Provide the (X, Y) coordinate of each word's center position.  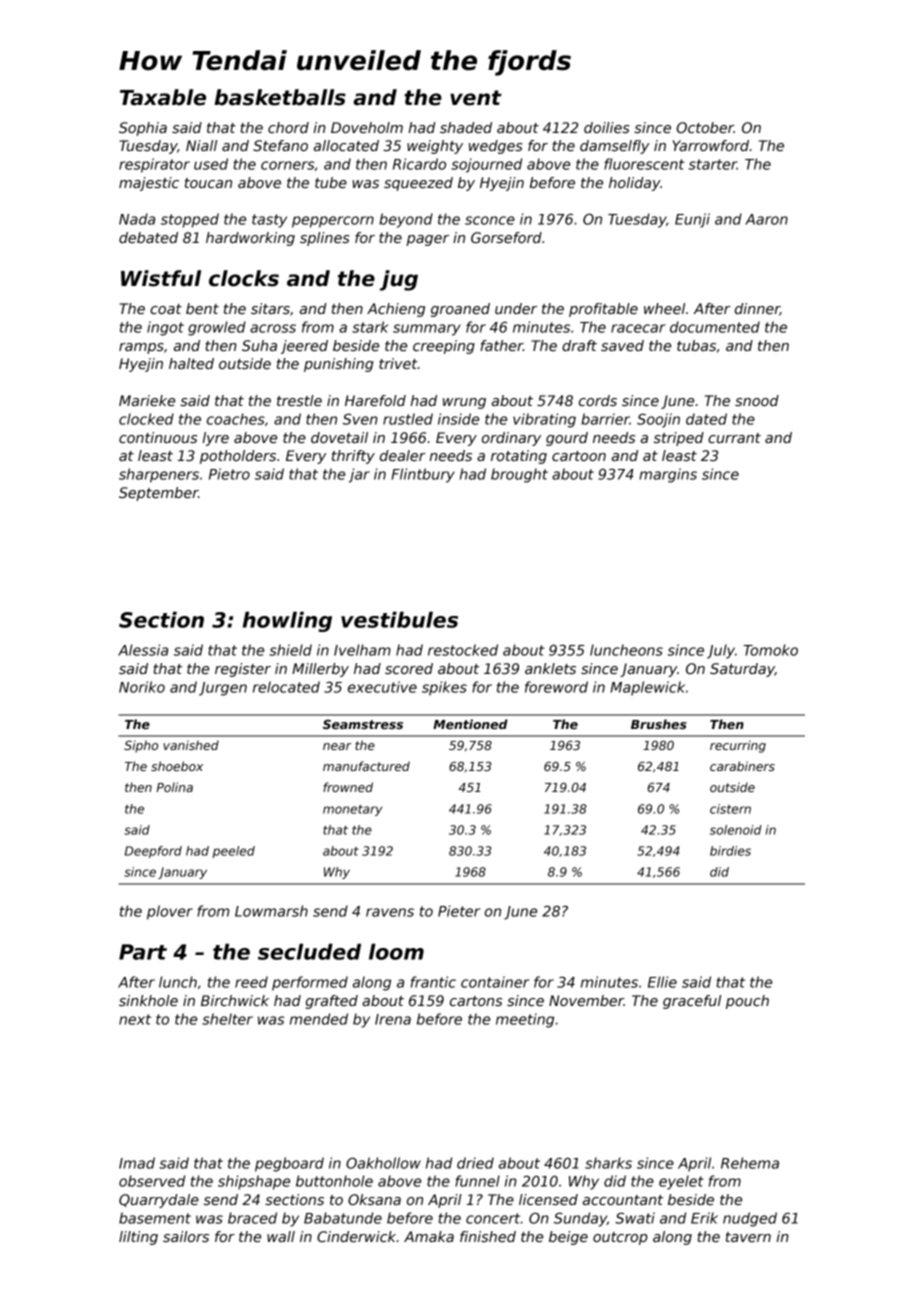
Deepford (153, 852)
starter (713, 164)
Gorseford (506, 237)
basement (155, 1218)
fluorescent (644, 164)
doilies (607, 127)
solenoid (736, 830)
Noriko (142, 687)
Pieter (459, 911)
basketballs (280, 97)
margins (668, 475)
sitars (270, 308)
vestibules (399, 619)
